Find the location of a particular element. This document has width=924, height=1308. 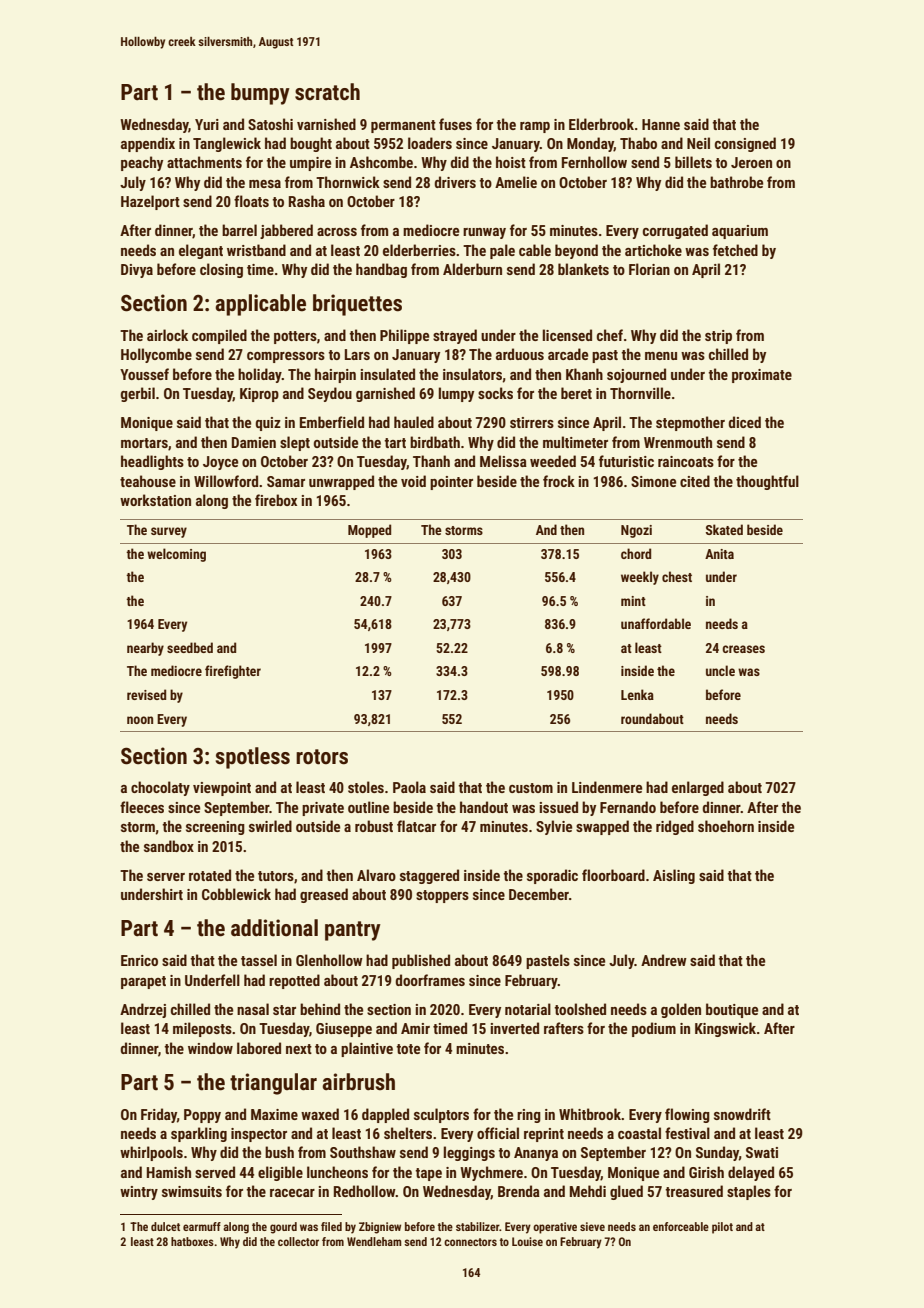

firefighter is located at coordinates (233, 672).
